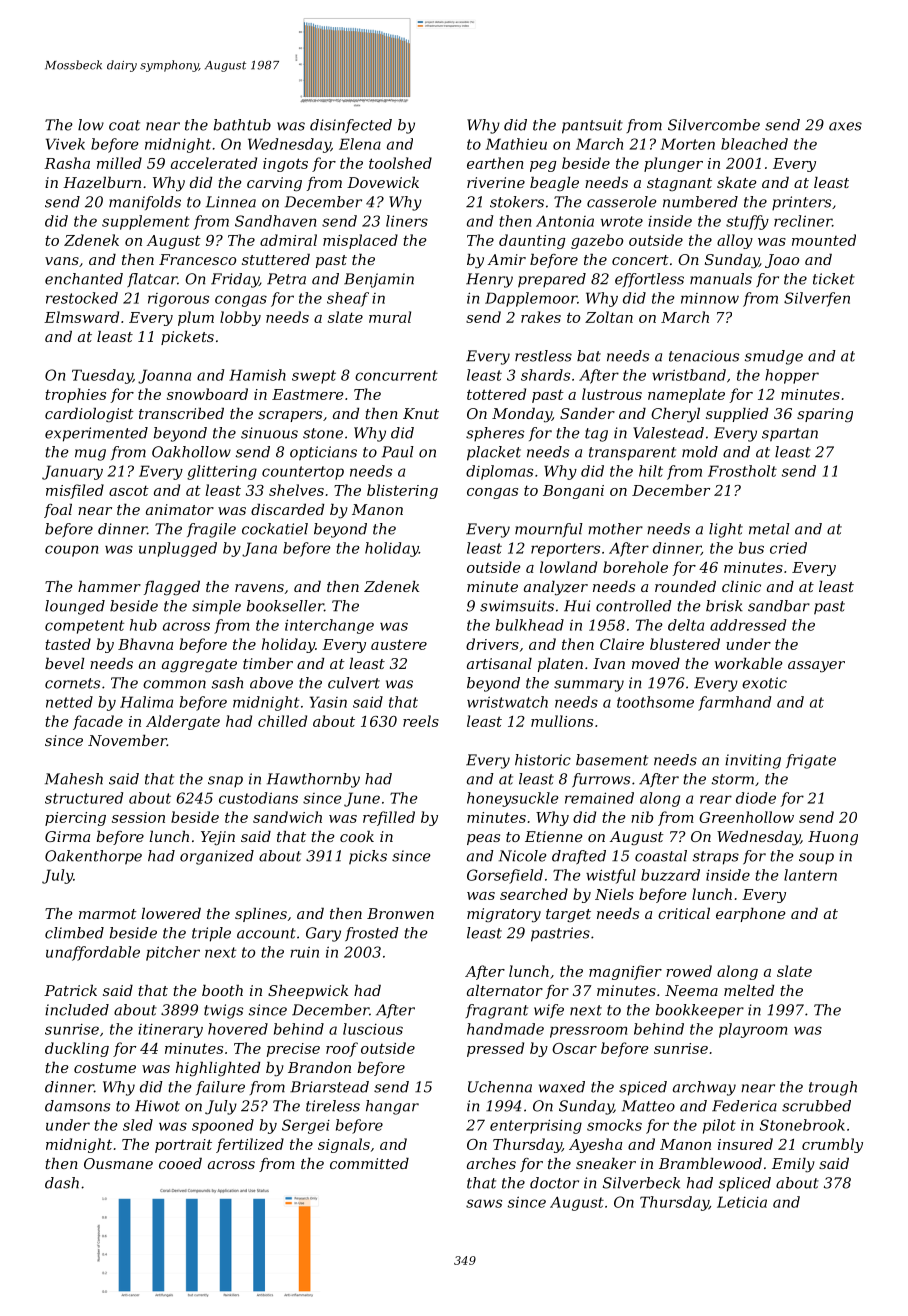  I want to click on bathtub, so click(242, 125).
